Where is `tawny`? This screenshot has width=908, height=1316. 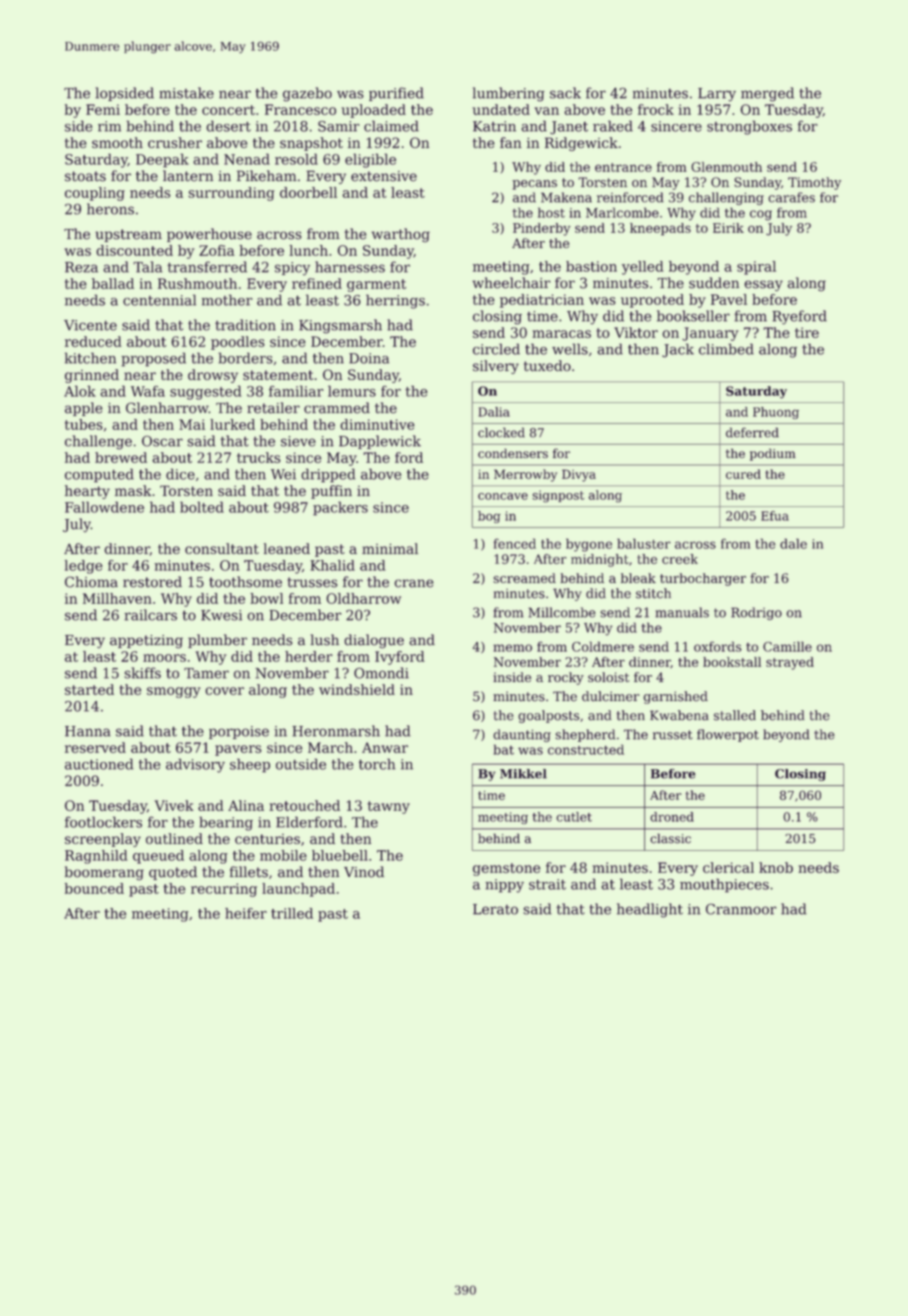
tawny is located at coordinates (388, 807).
